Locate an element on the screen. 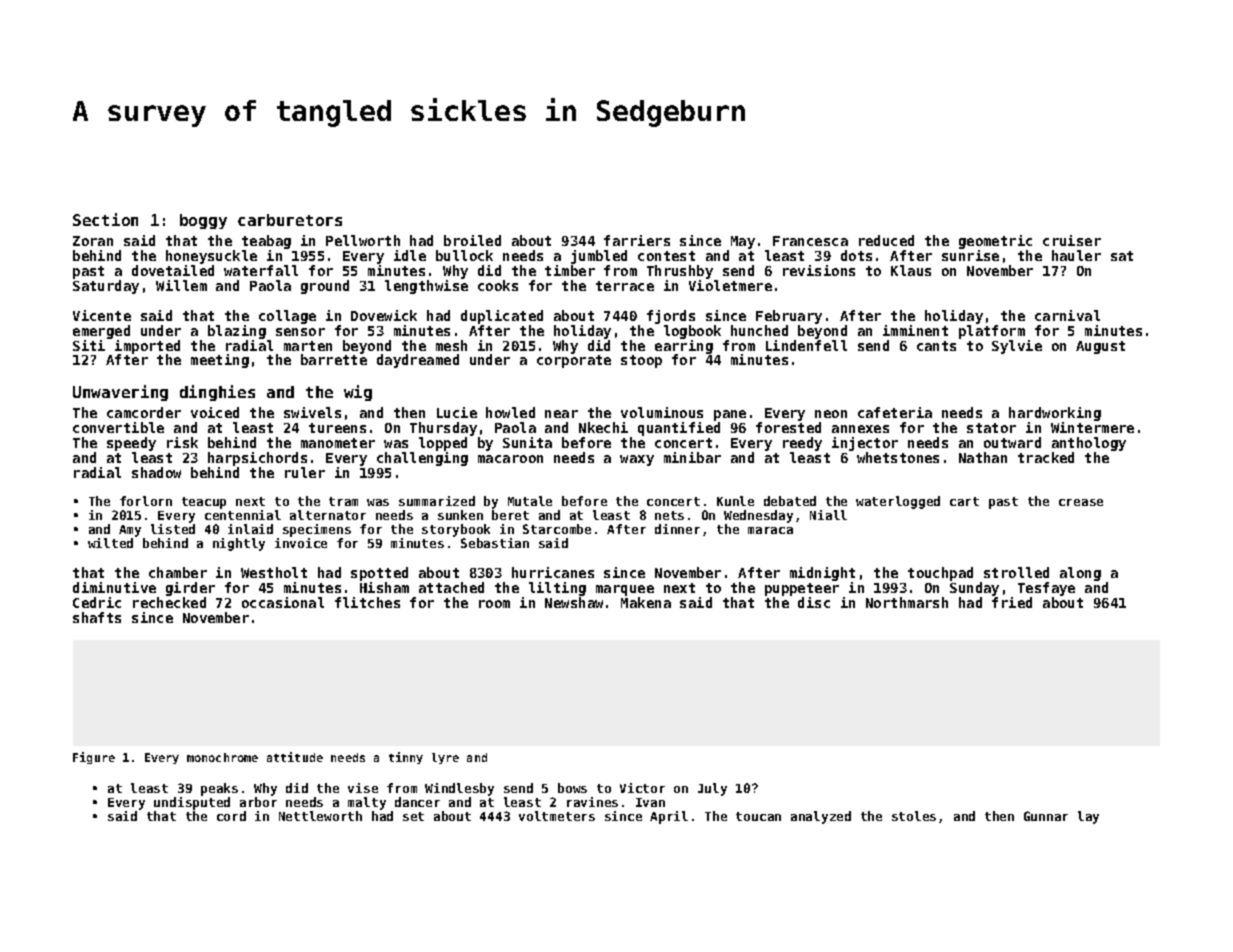 Image resolution: width=1233 pixels, height=952 pixels. July is located at coordinates (712, 789).
